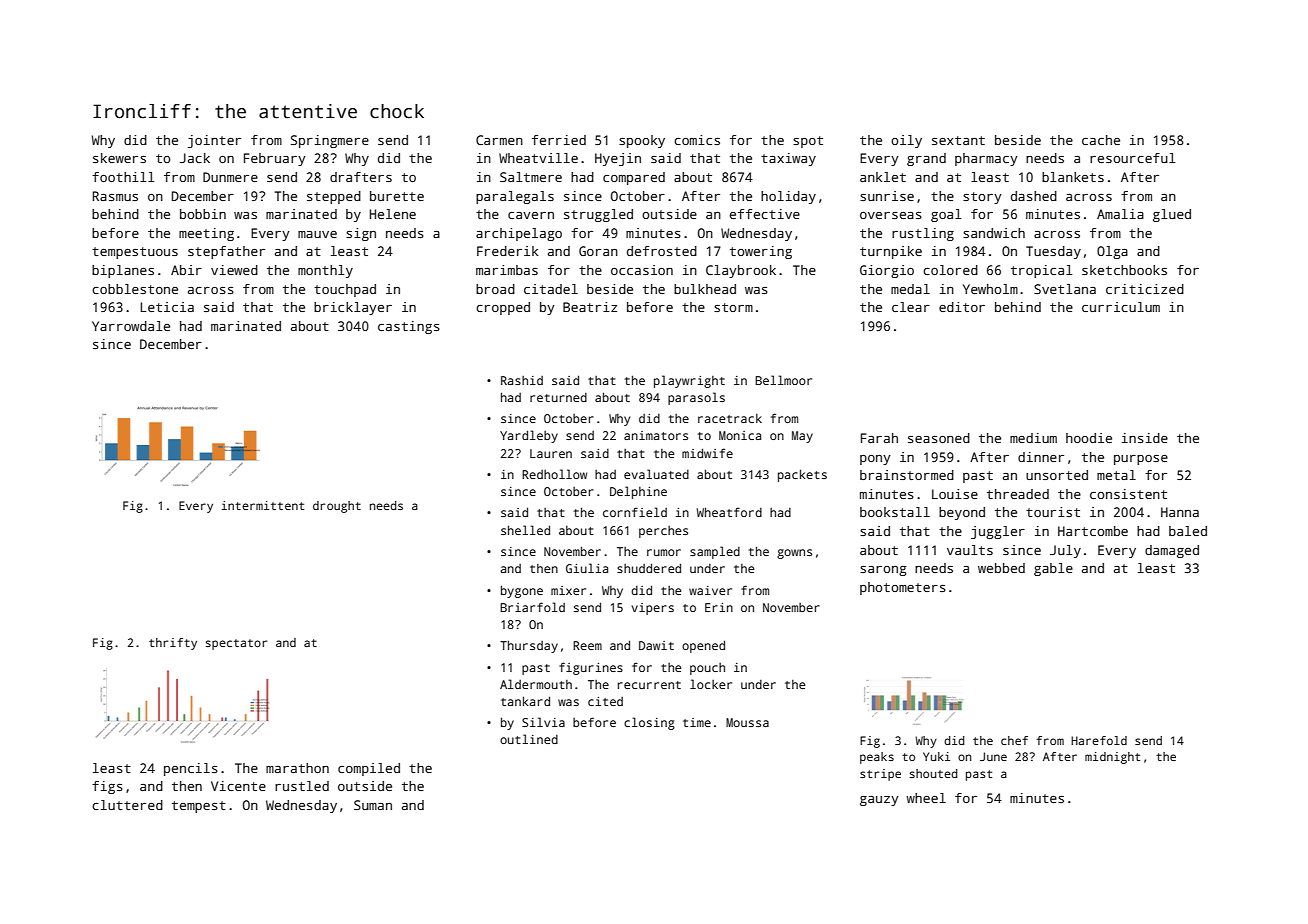  I want to click on seasoned, so click(939, 438).
